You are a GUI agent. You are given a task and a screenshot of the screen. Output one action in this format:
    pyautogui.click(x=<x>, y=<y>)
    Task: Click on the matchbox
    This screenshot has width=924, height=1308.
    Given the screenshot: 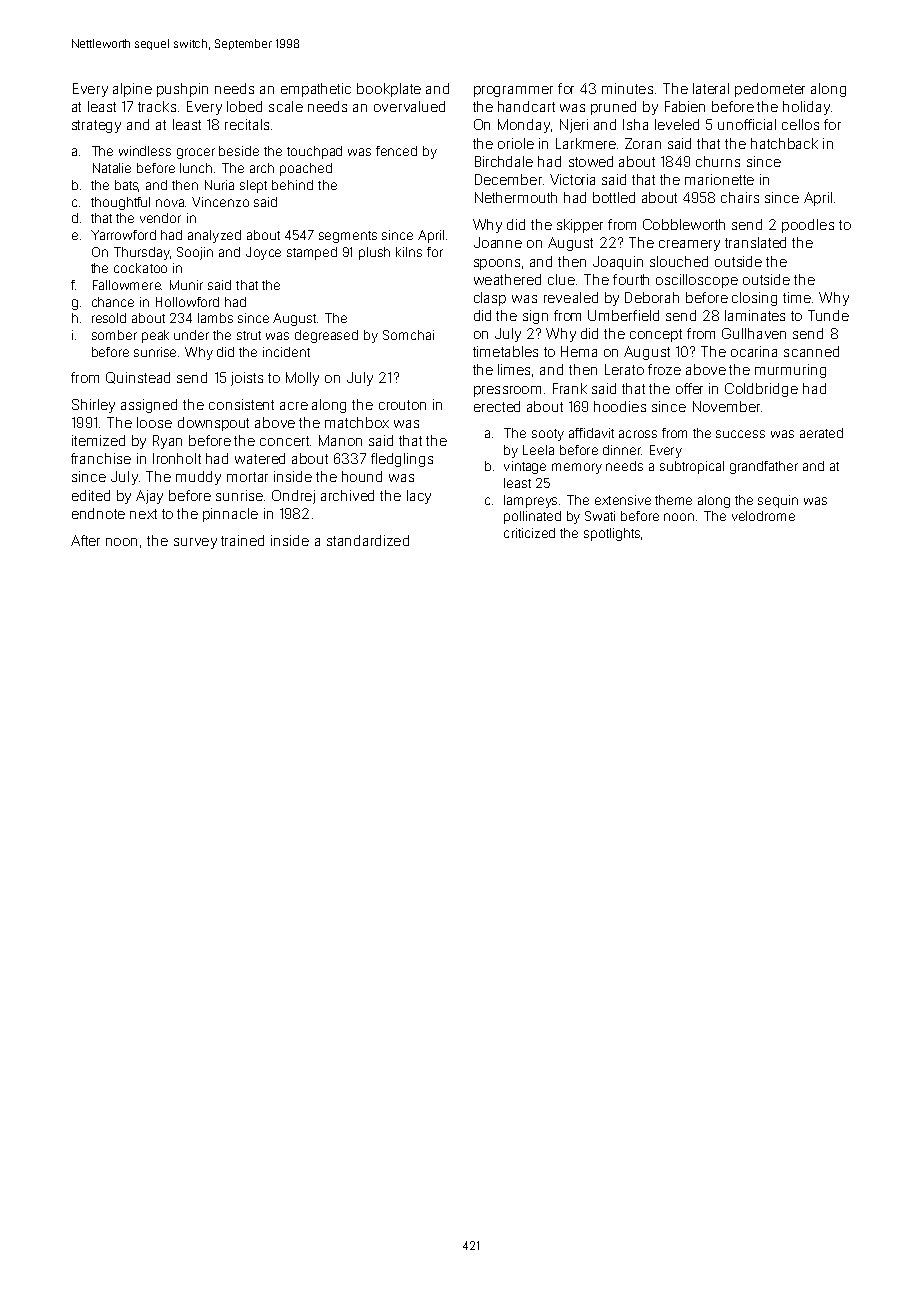 What is the action you would take?
    pyautogui.click(x=357, y=422)
